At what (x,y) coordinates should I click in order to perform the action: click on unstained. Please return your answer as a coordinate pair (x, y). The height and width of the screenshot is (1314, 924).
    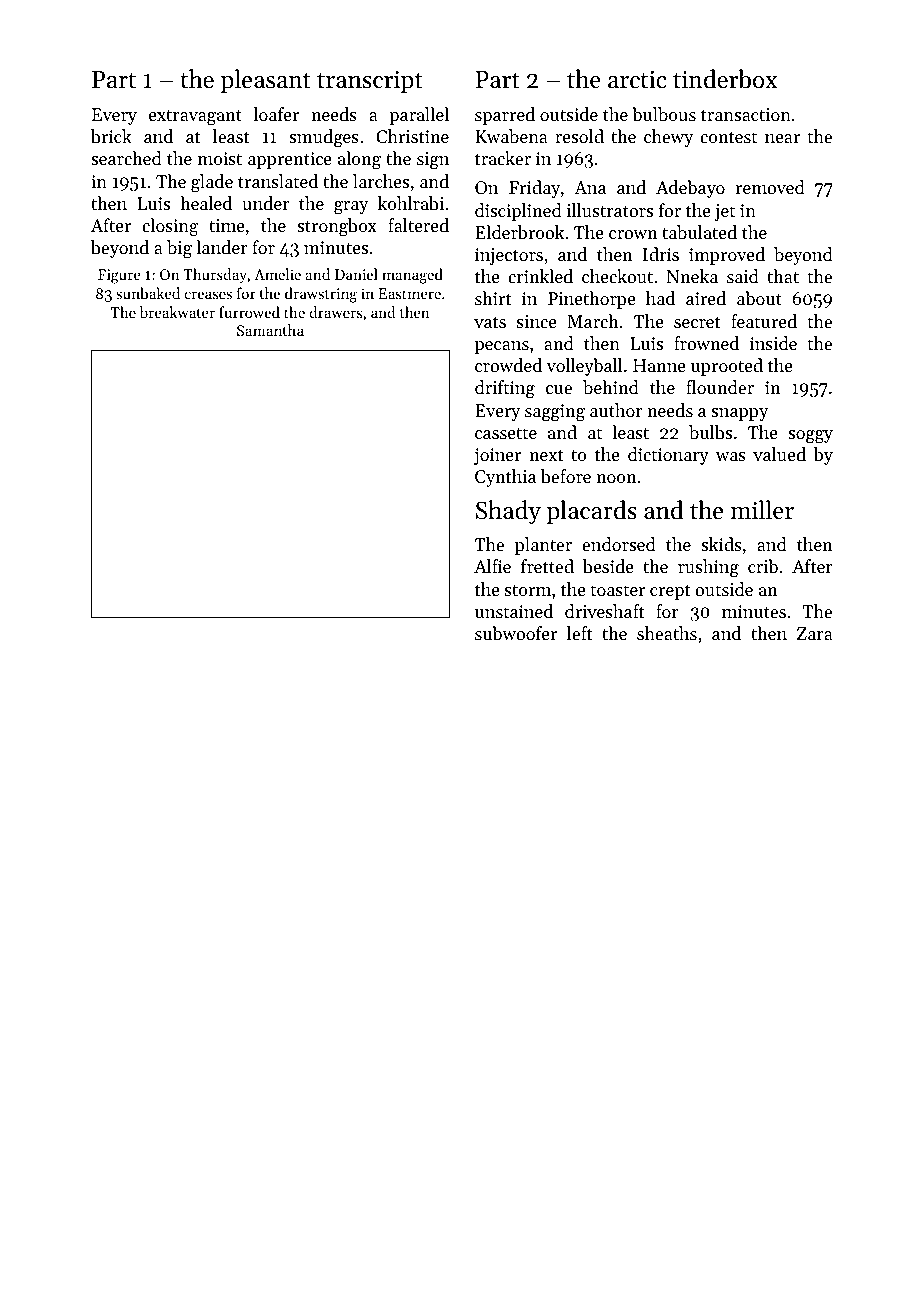
    Looking at the image, I should click on (514, 611).
